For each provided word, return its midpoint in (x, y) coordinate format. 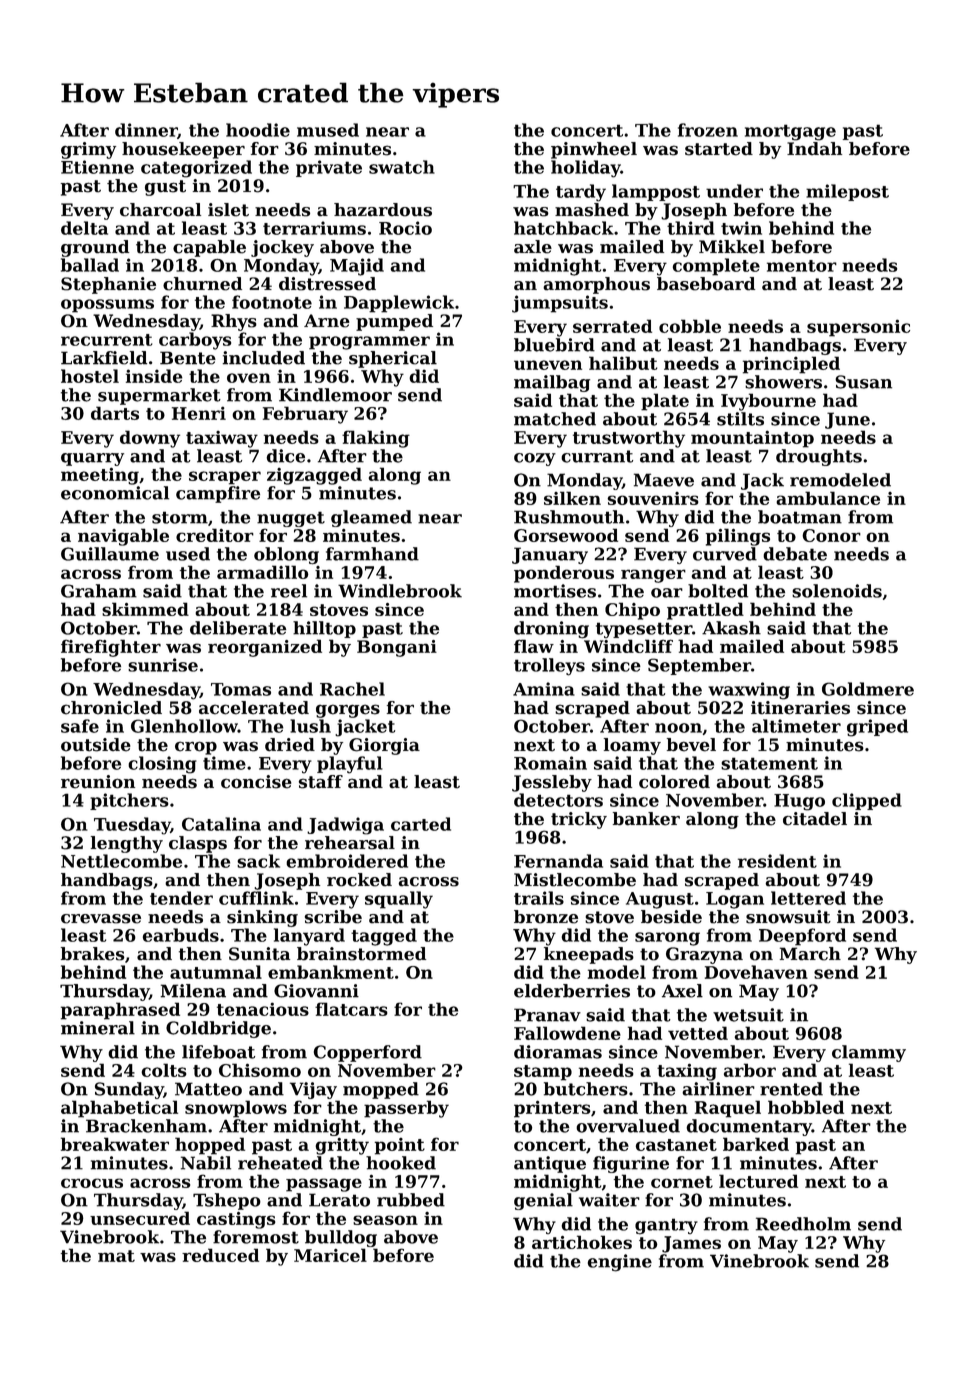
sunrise (163, 665)
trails (539, 898)
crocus (92, 1183)
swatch (402, 167)
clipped (867, 801)
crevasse (101, 919)
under (734, 191)
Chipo (632, 611)
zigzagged (314, 476)
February (305, 415)
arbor (750, 1070)
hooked (401, 1163)
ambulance (828, 498)
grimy (88, 150)
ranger (653, 576)
